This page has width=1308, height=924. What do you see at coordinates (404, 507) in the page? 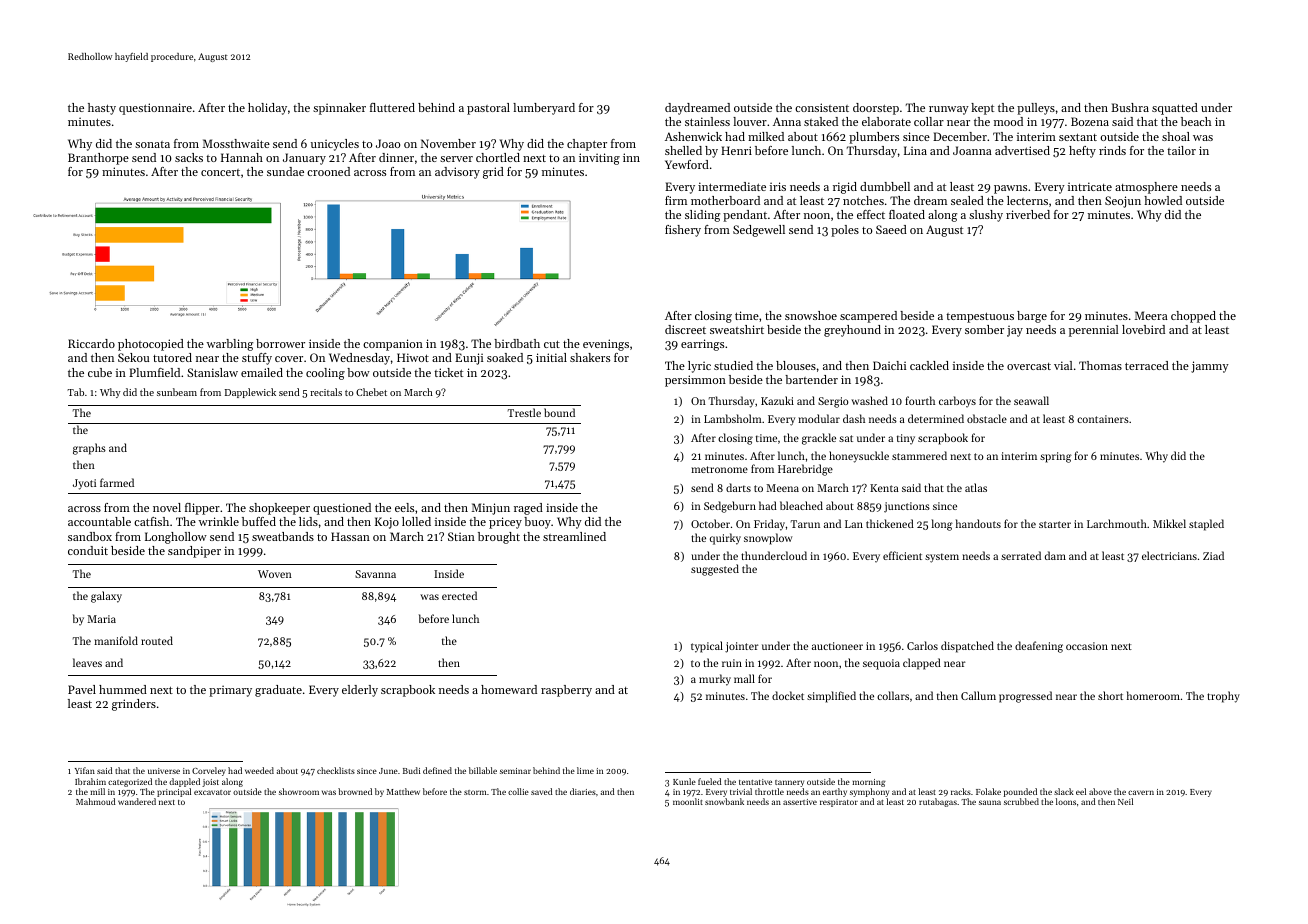
I see `eels` at bounding box center [404, 507].
